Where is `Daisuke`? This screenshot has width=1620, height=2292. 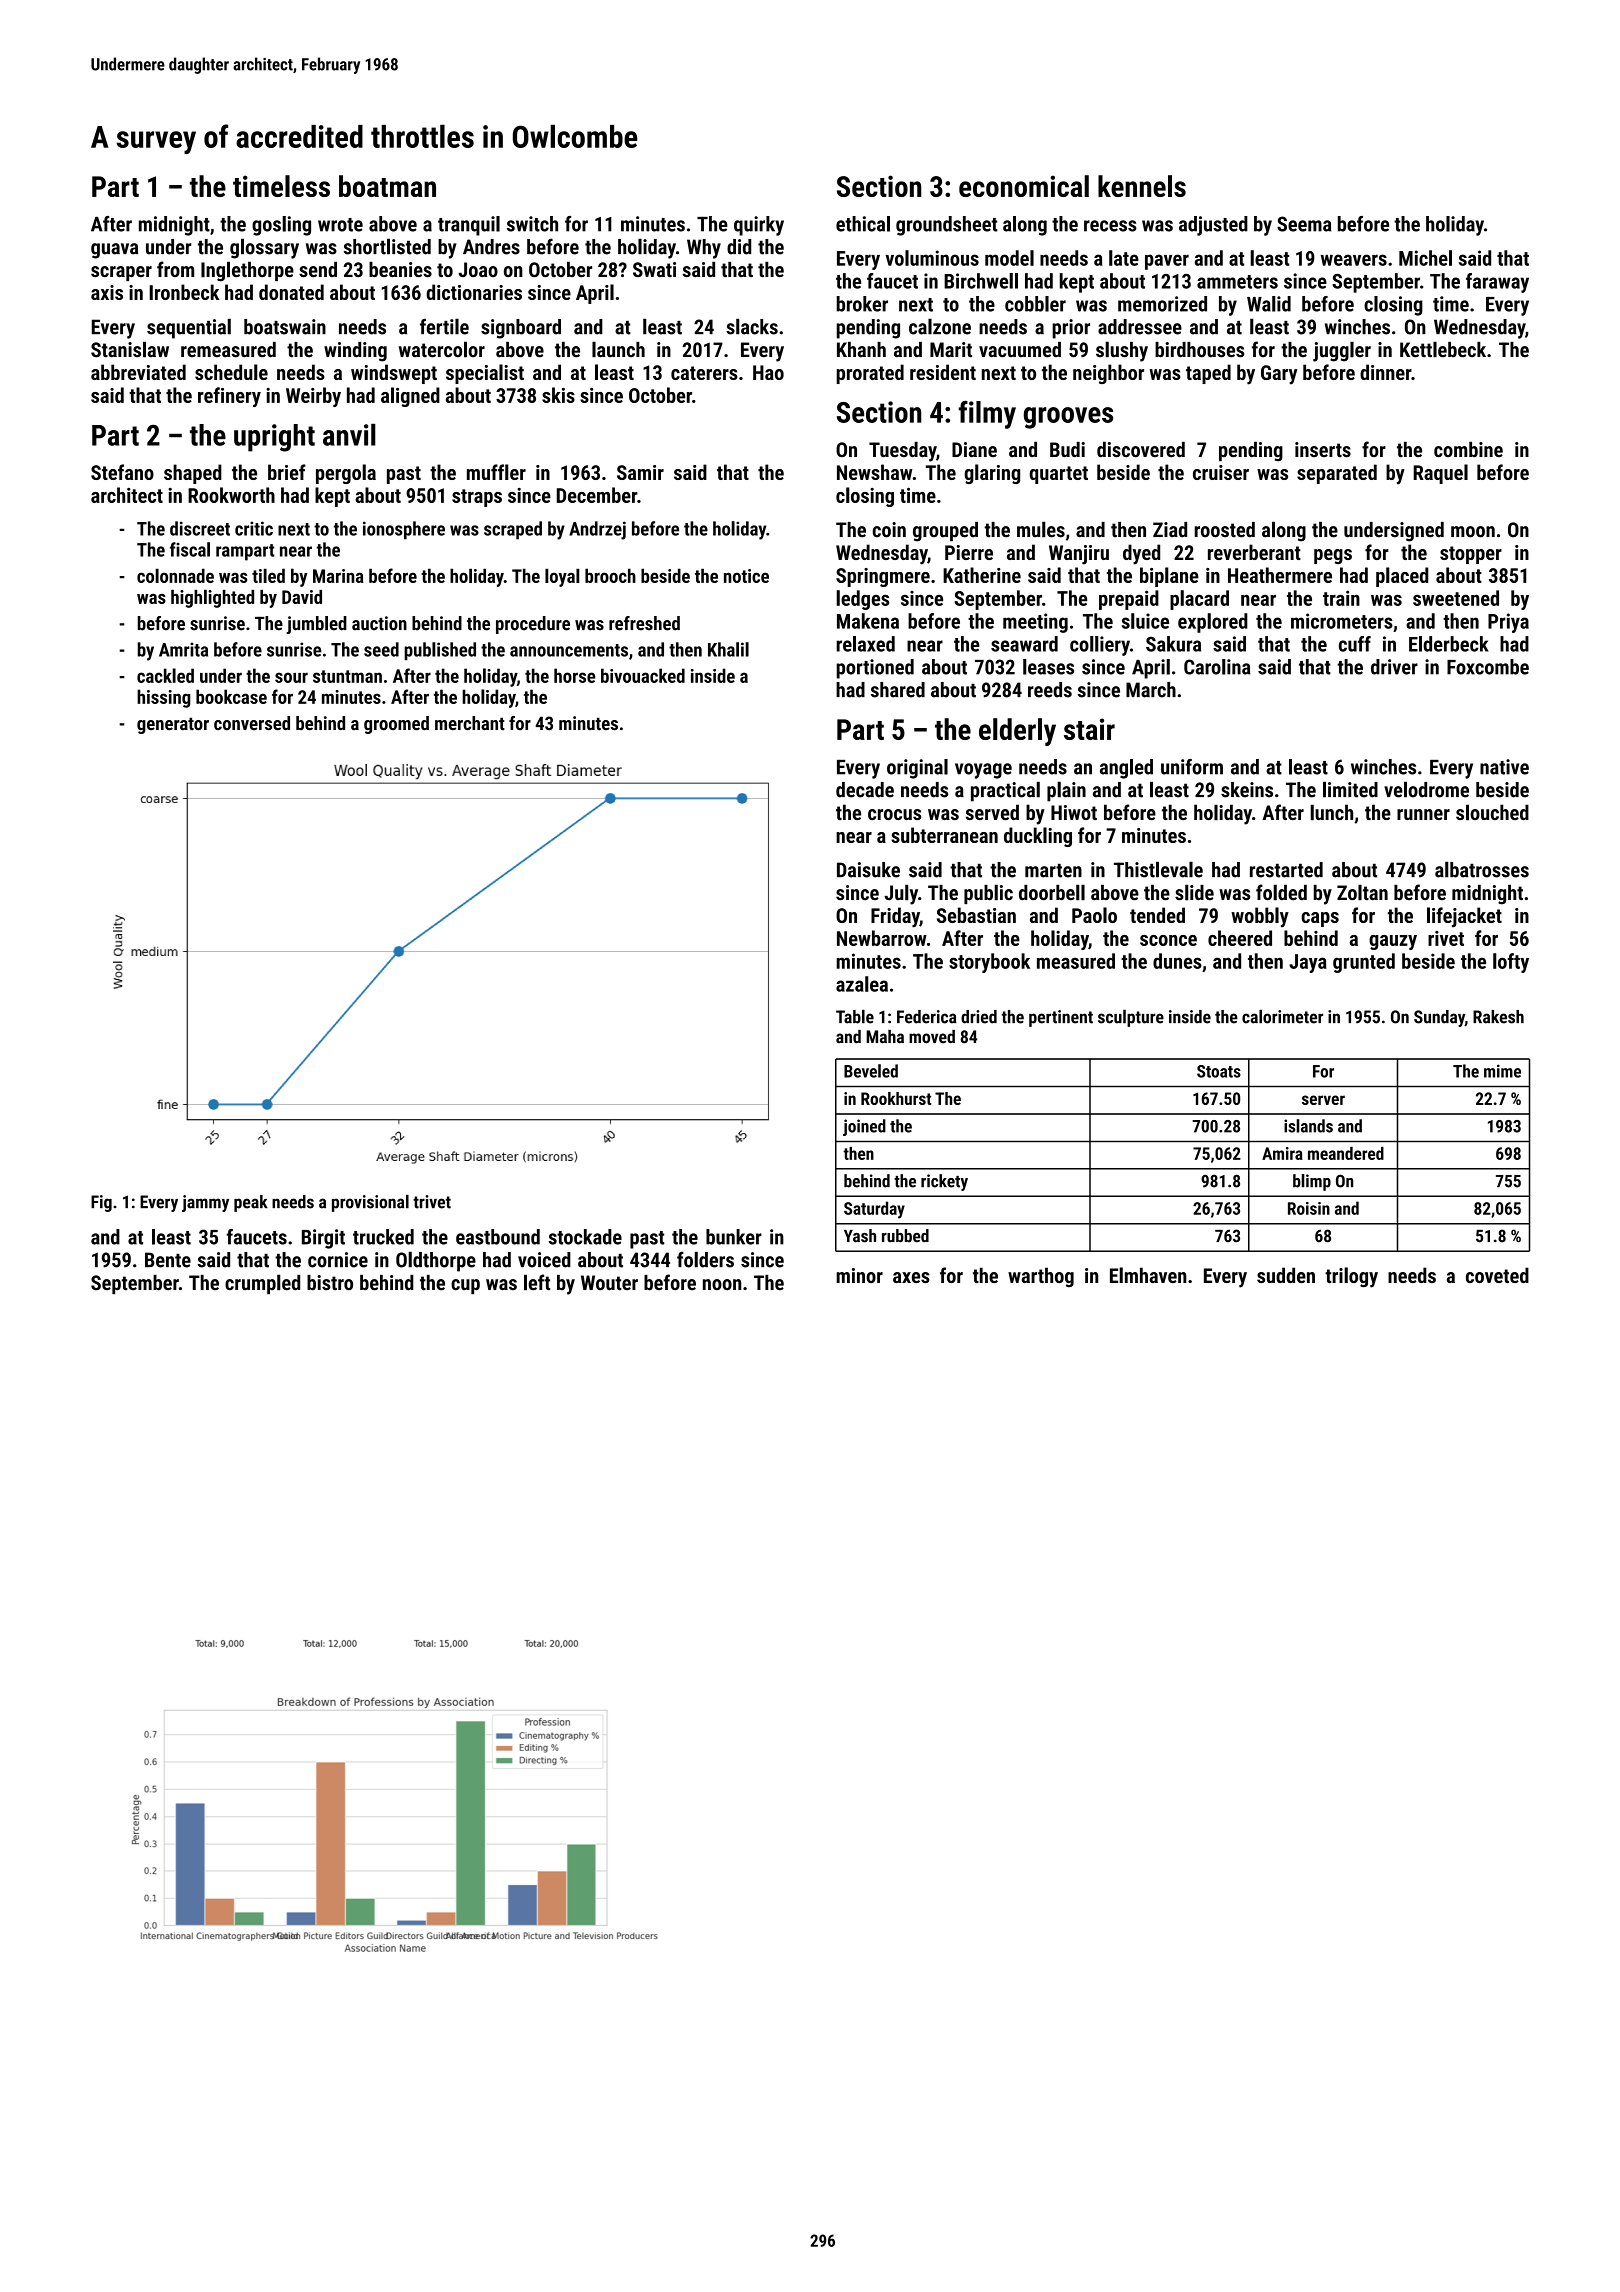
Daisuke is located at coordinates (868, 870).
